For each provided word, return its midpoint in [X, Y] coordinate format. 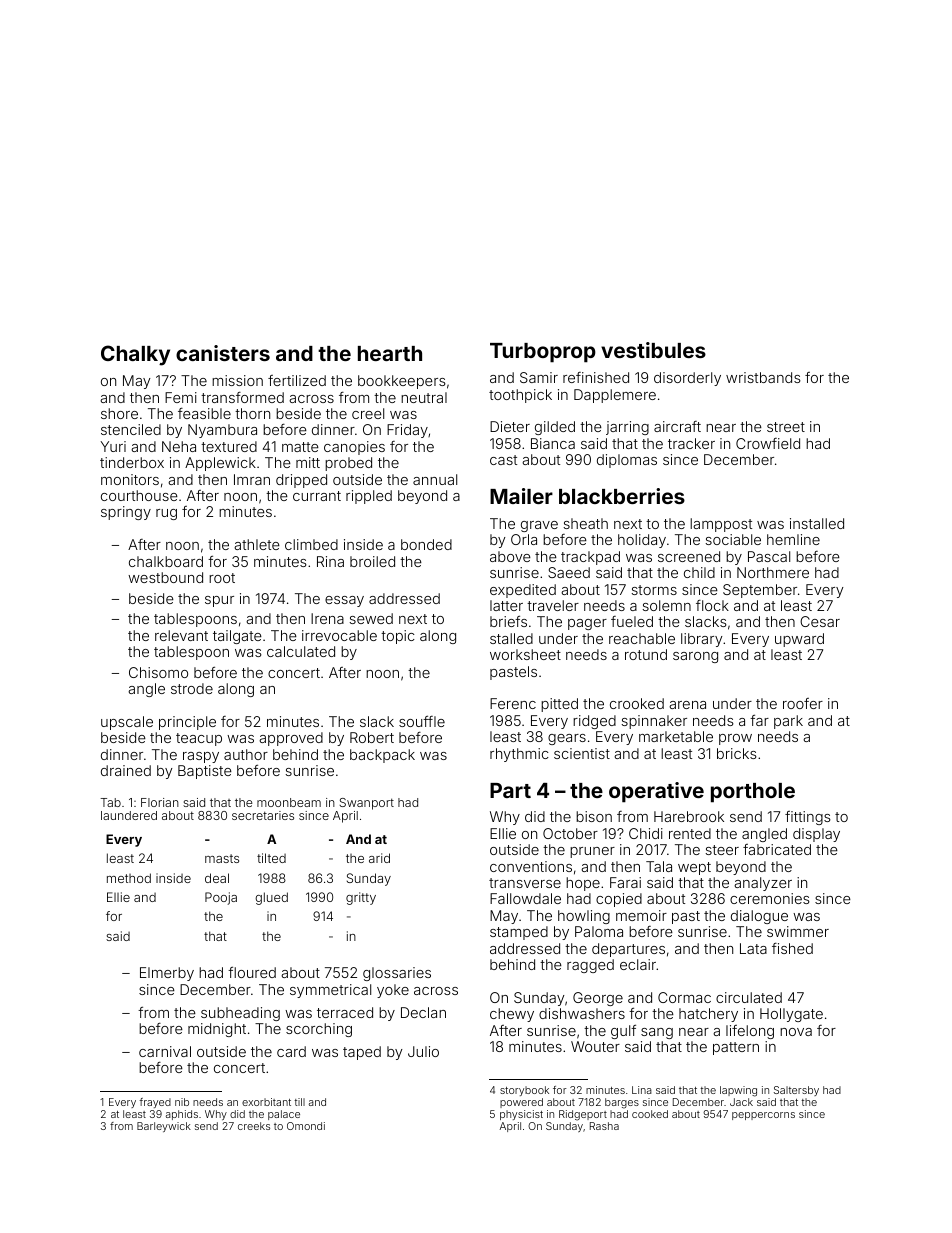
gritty [361, 898]
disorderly [687, 379]
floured [252, 972]
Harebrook [689, 816]
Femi [181, 397]
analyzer [763, 884]
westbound [165, 577]
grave [539, 526]
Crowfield [768, 443]
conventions [531, 866]
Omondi [306, 1126]
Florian [160, 802]
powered [521, 1103]
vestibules [653, 350]
